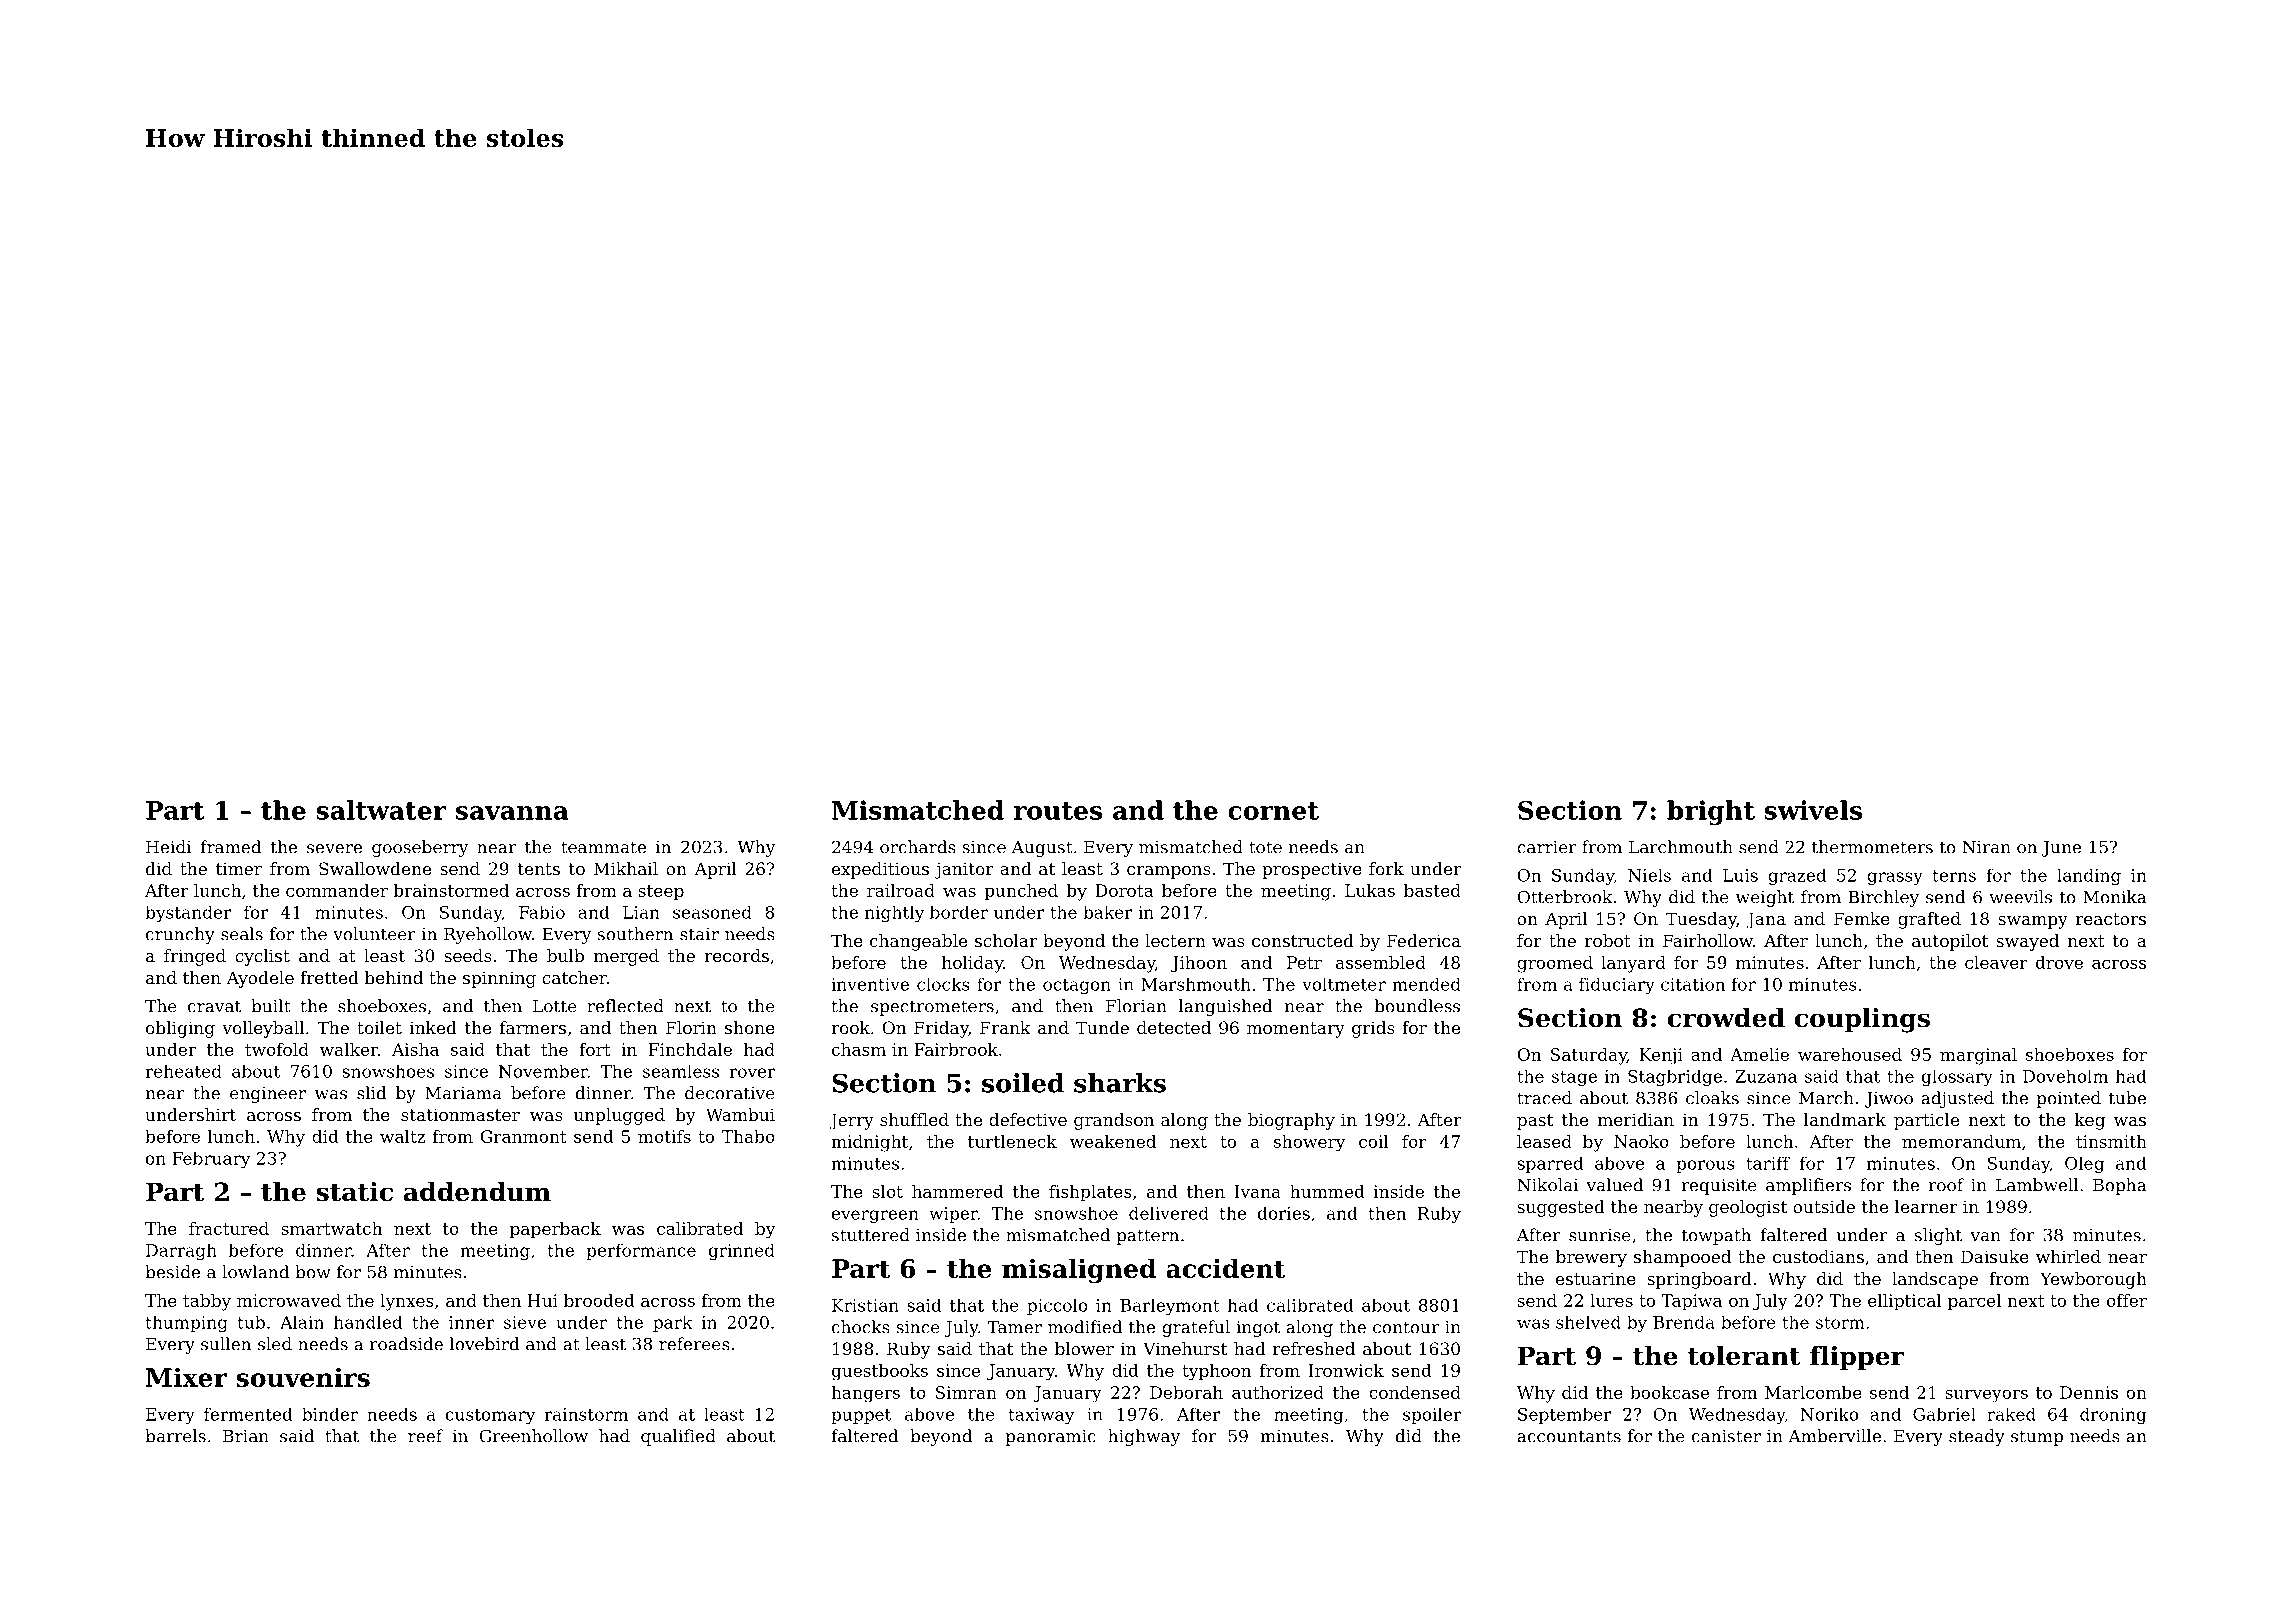 The height and width of the image is (1620, 2292). I want to click on blower, so click(1084, 1348).
